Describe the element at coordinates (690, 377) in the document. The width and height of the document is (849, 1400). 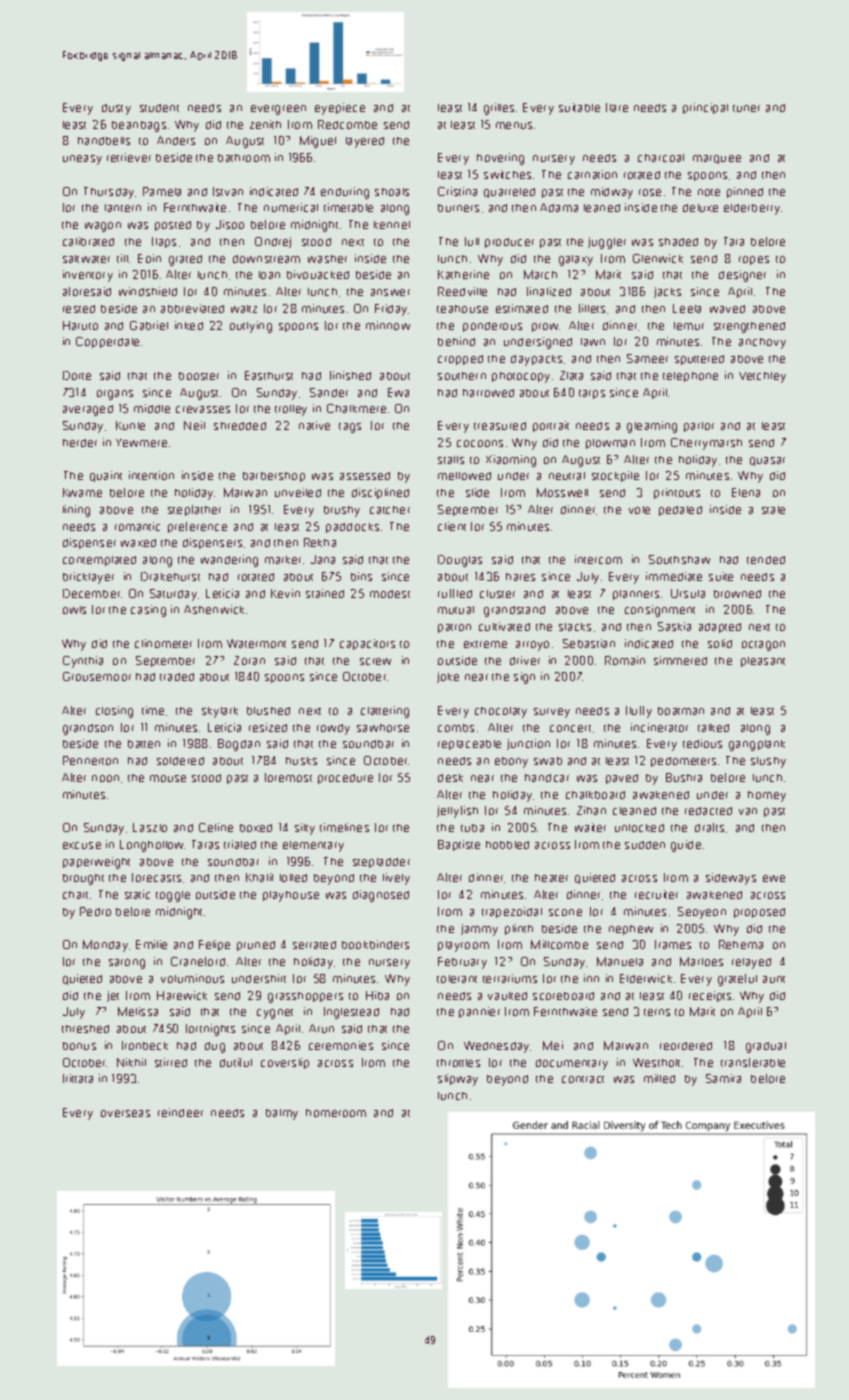
I see `telephone` at that location.
